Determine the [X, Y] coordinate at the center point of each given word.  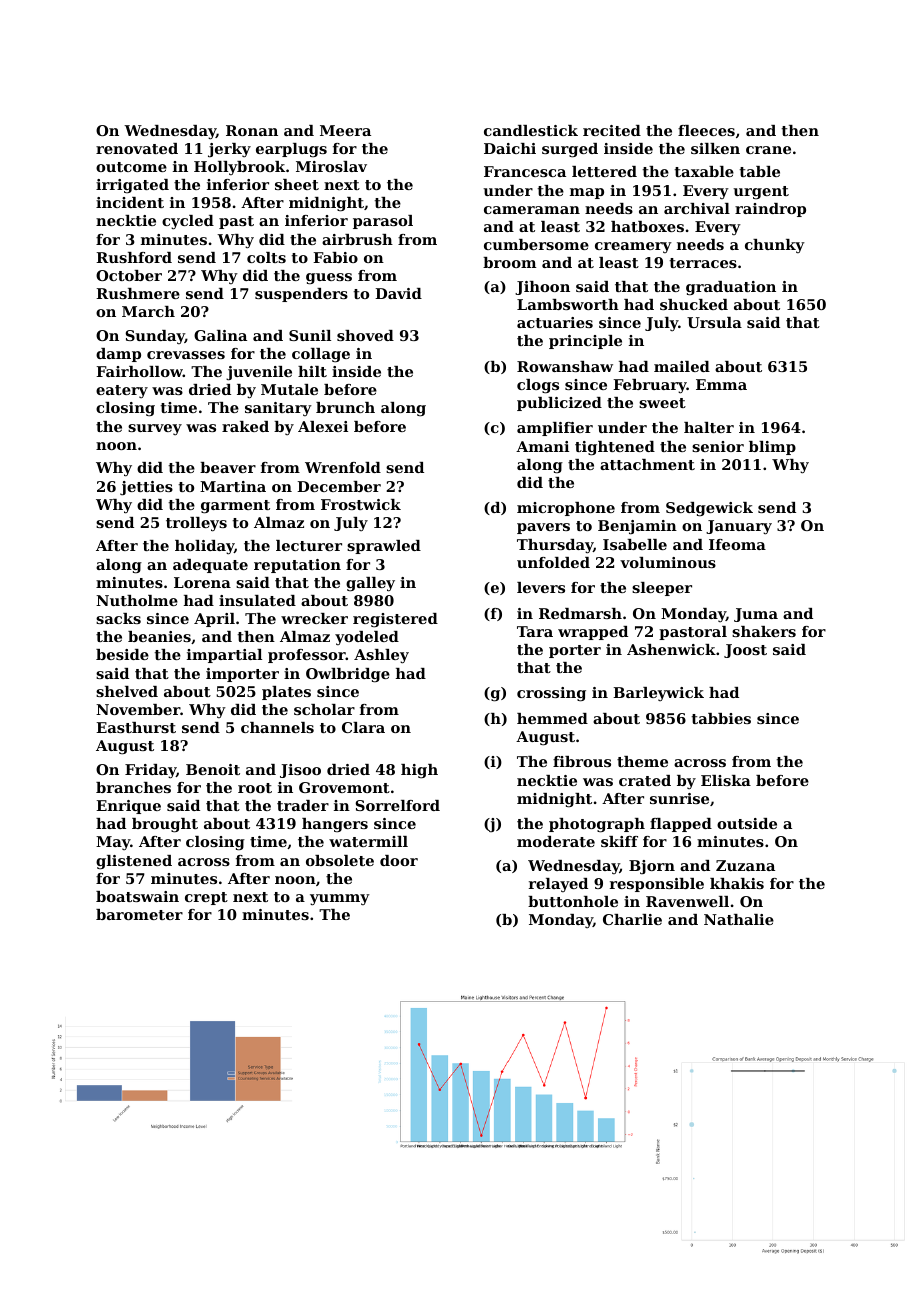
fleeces [706, 130]
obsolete [340, 860]
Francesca [525, 171]
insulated [257, 600]
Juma [756, 615]
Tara [535, 631]
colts [266, 257]
